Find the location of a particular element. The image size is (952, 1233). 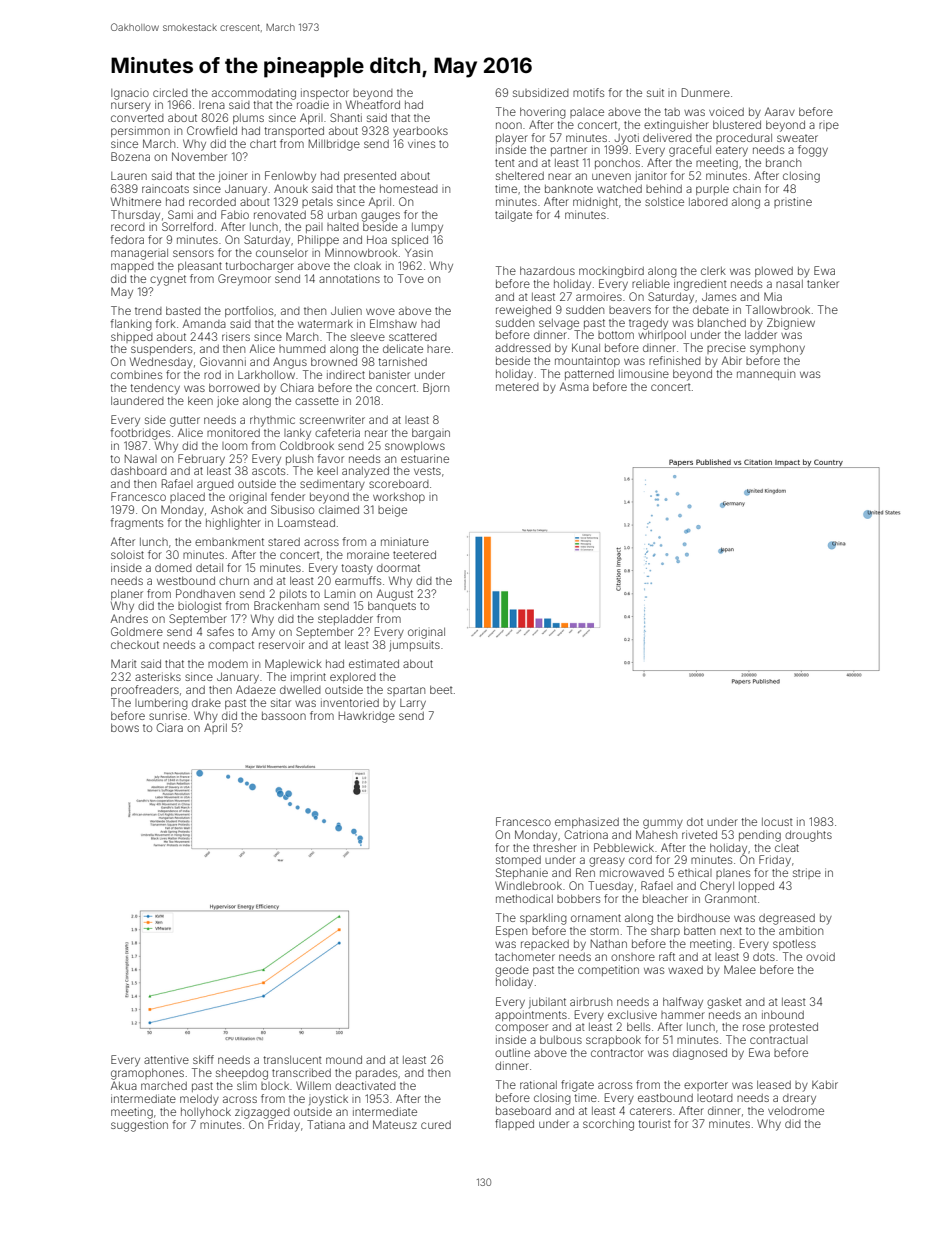

metered is located at coordinates (517, 387).
